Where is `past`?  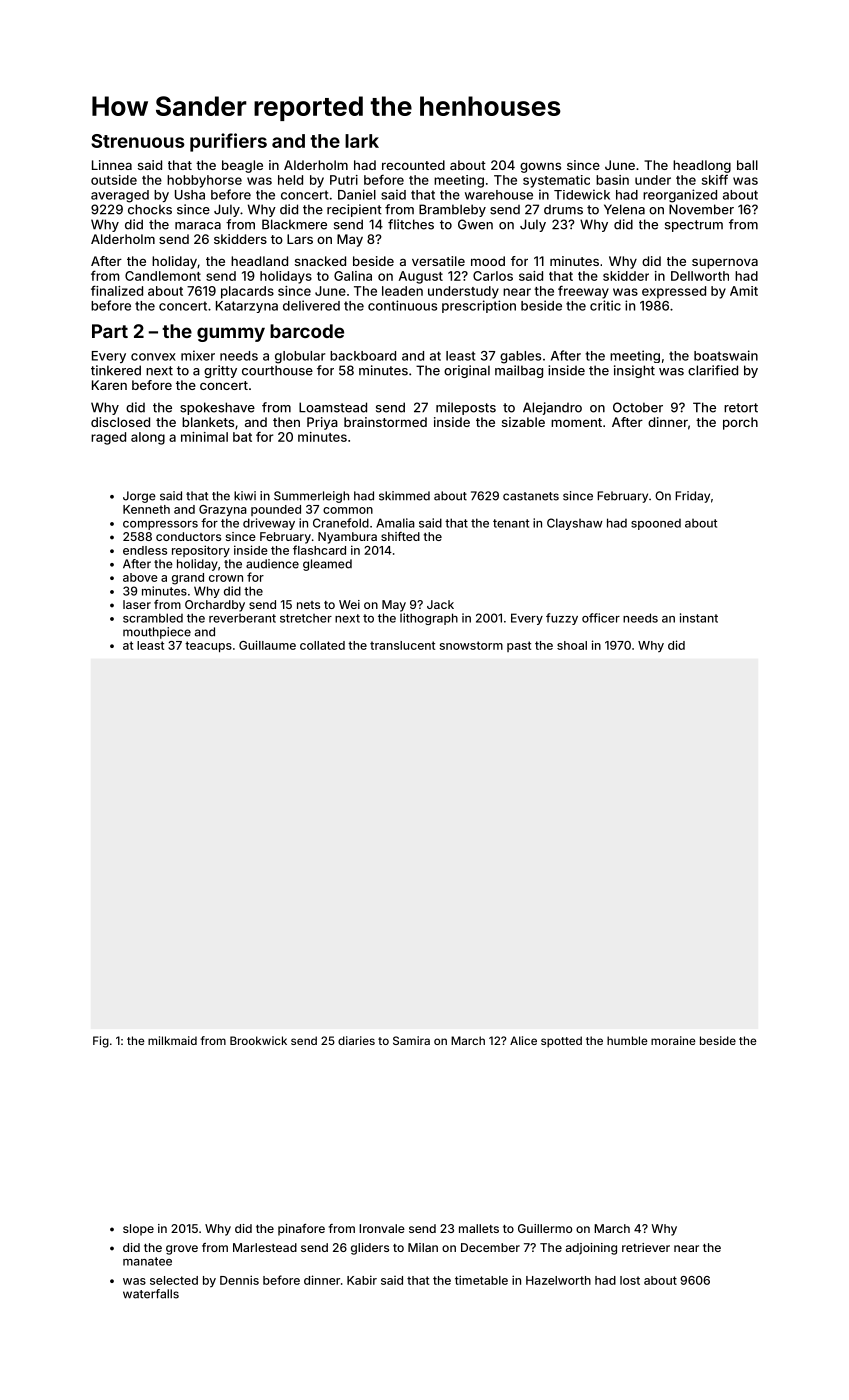 past is located at coordinates (519, 646).
